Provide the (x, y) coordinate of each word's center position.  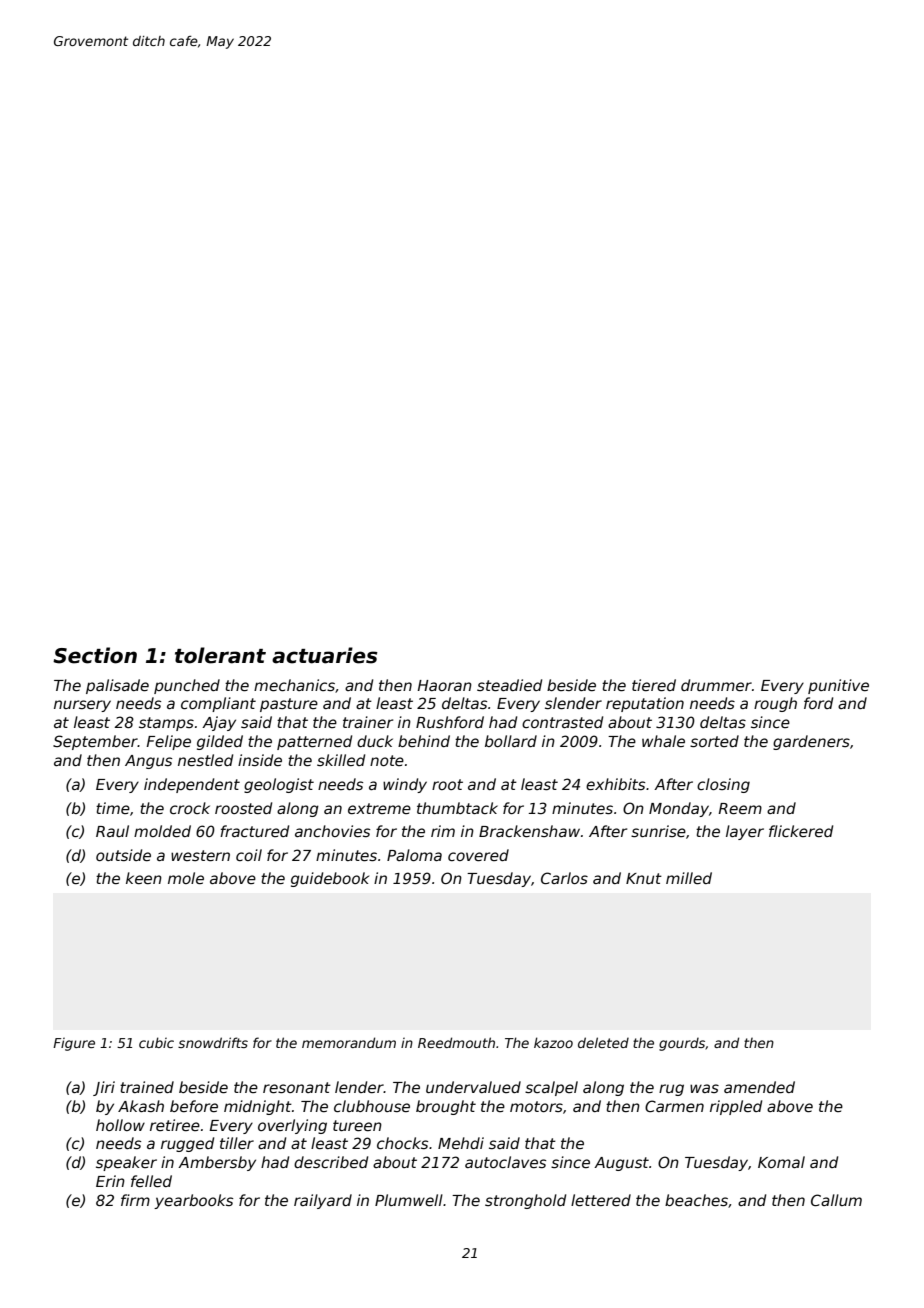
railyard (323, 1201)
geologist (279, 785)
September (95, 742)
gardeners (811, 742)
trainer (368, 722)
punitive (838, 686)
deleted (603, 1042)
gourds (682, 1044)
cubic (156, 1042)
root (447, 784)
